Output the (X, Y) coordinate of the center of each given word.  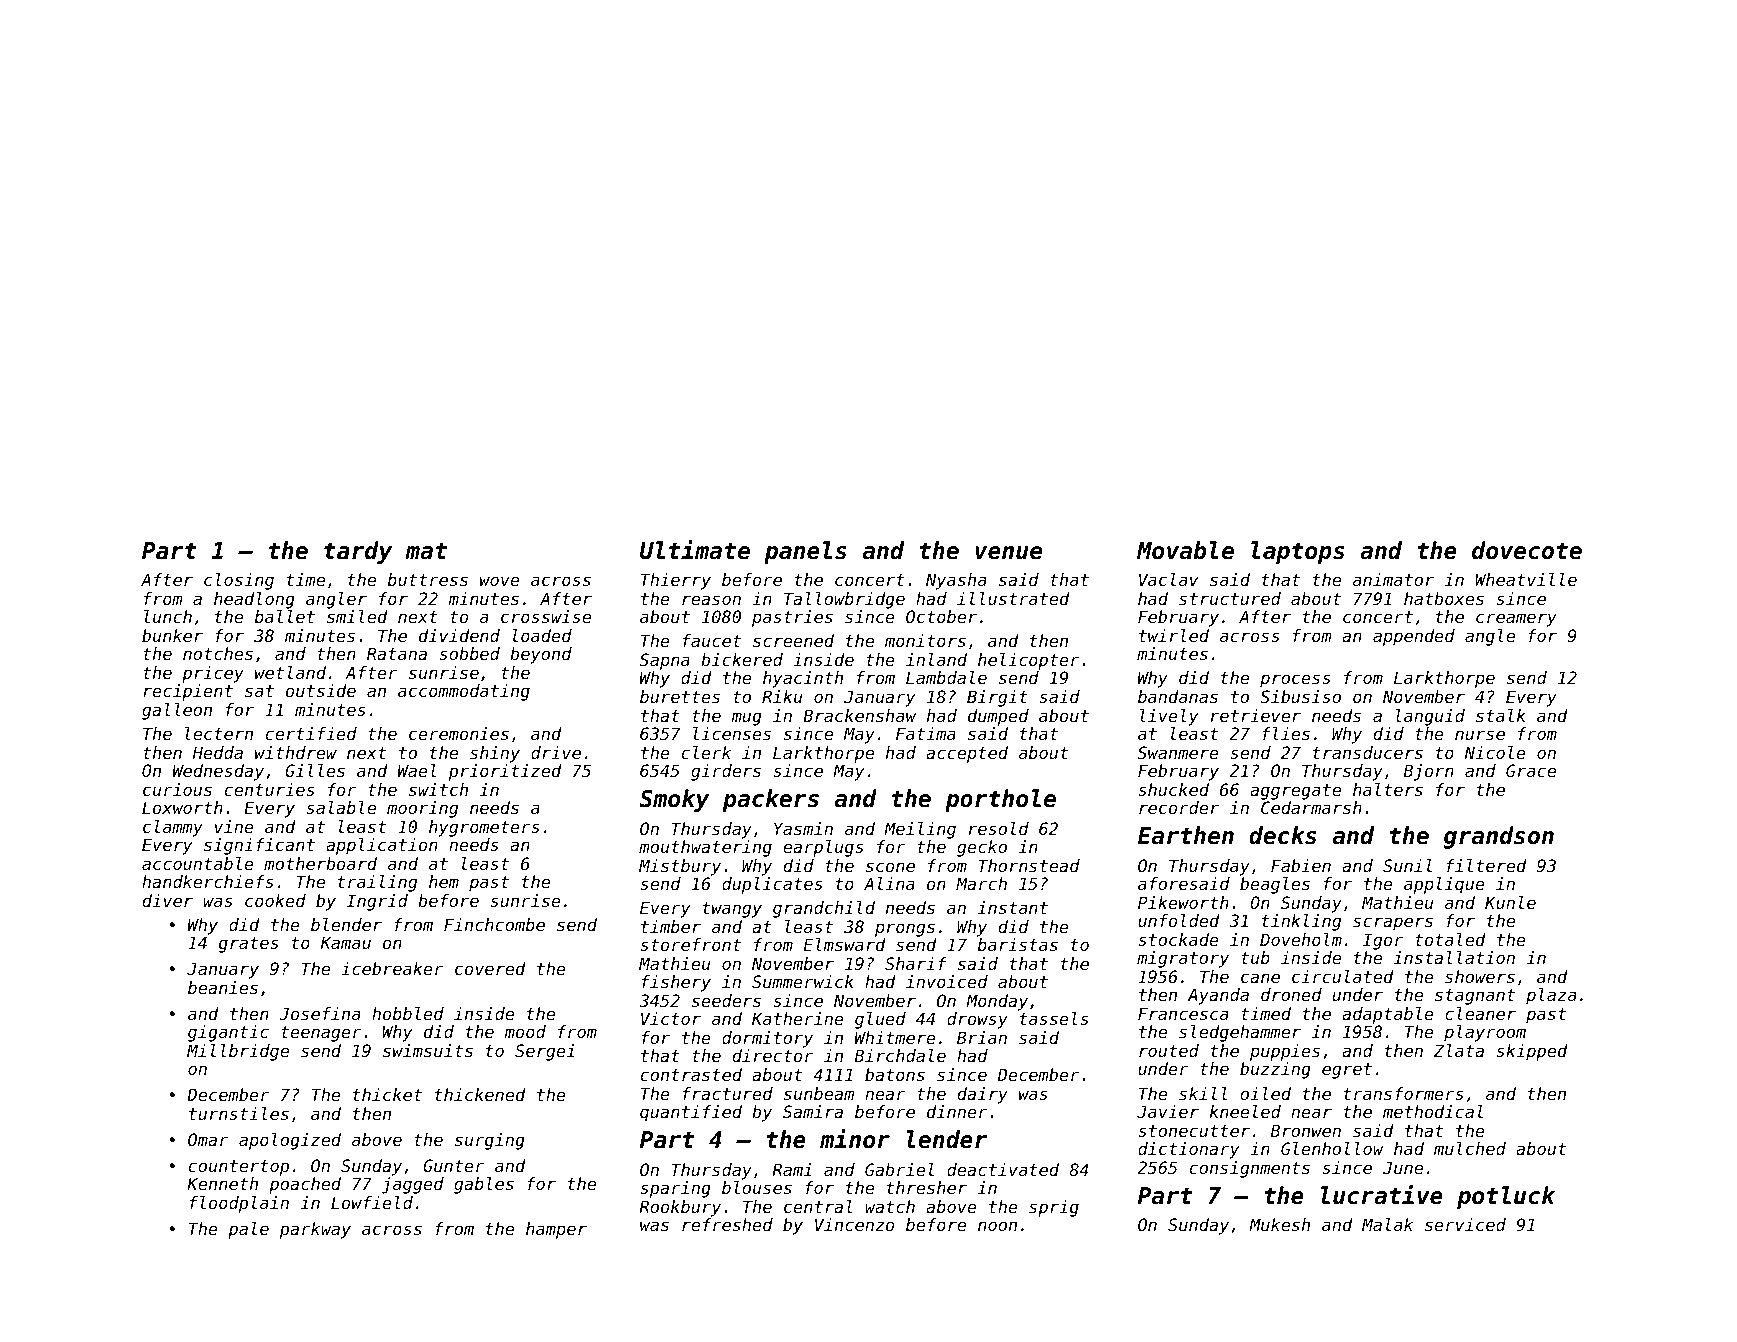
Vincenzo (854, 1224)
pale (248, 1230)
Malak (1387, 1224)
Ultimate (695, 550)
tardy (358, 552)
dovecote (1527, 550)
